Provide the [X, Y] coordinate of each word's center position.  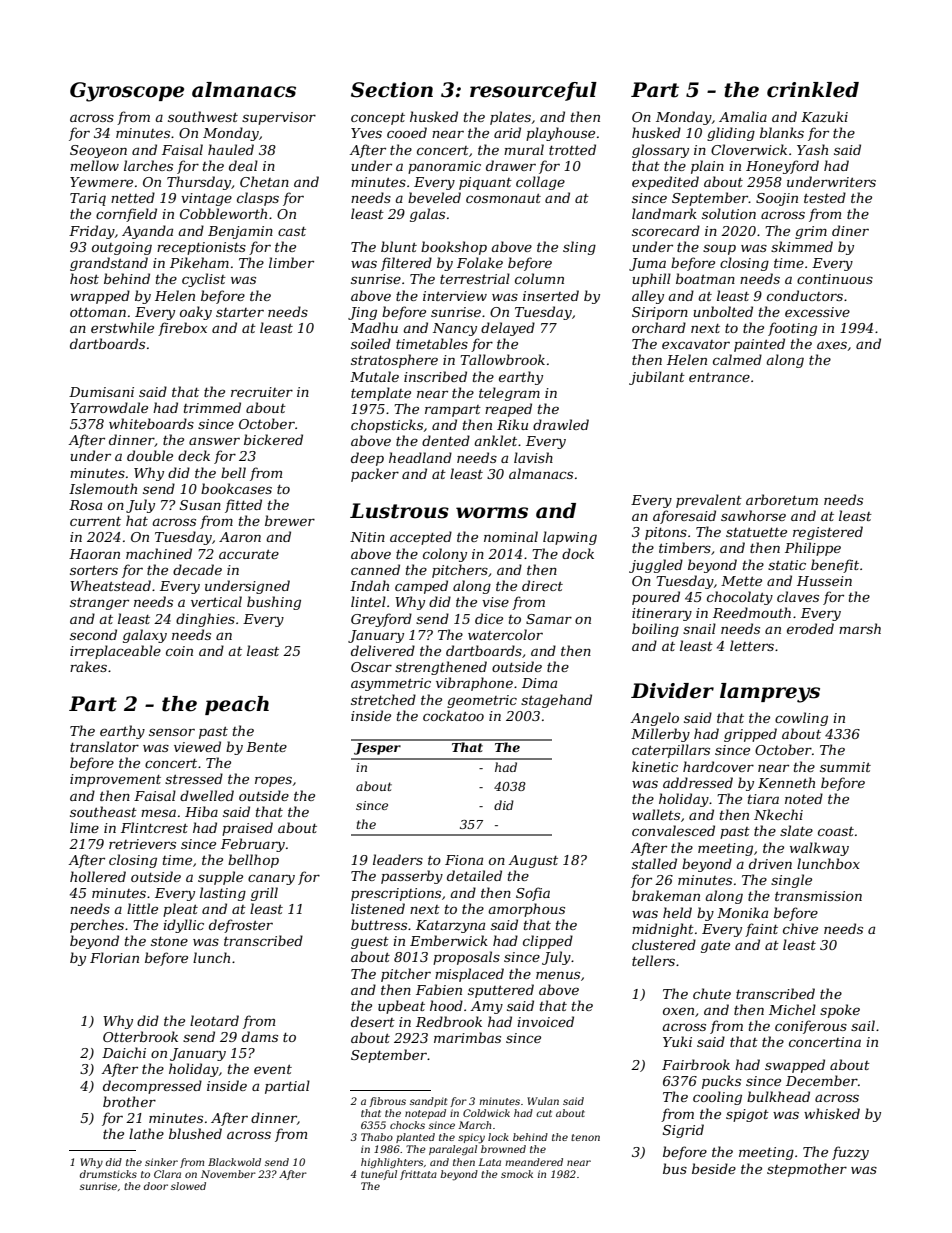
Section [392, 90]
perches [97, 926]
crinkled [813, 90]
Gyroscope [127, 92]
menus [558, 975]
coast [836, 831]
